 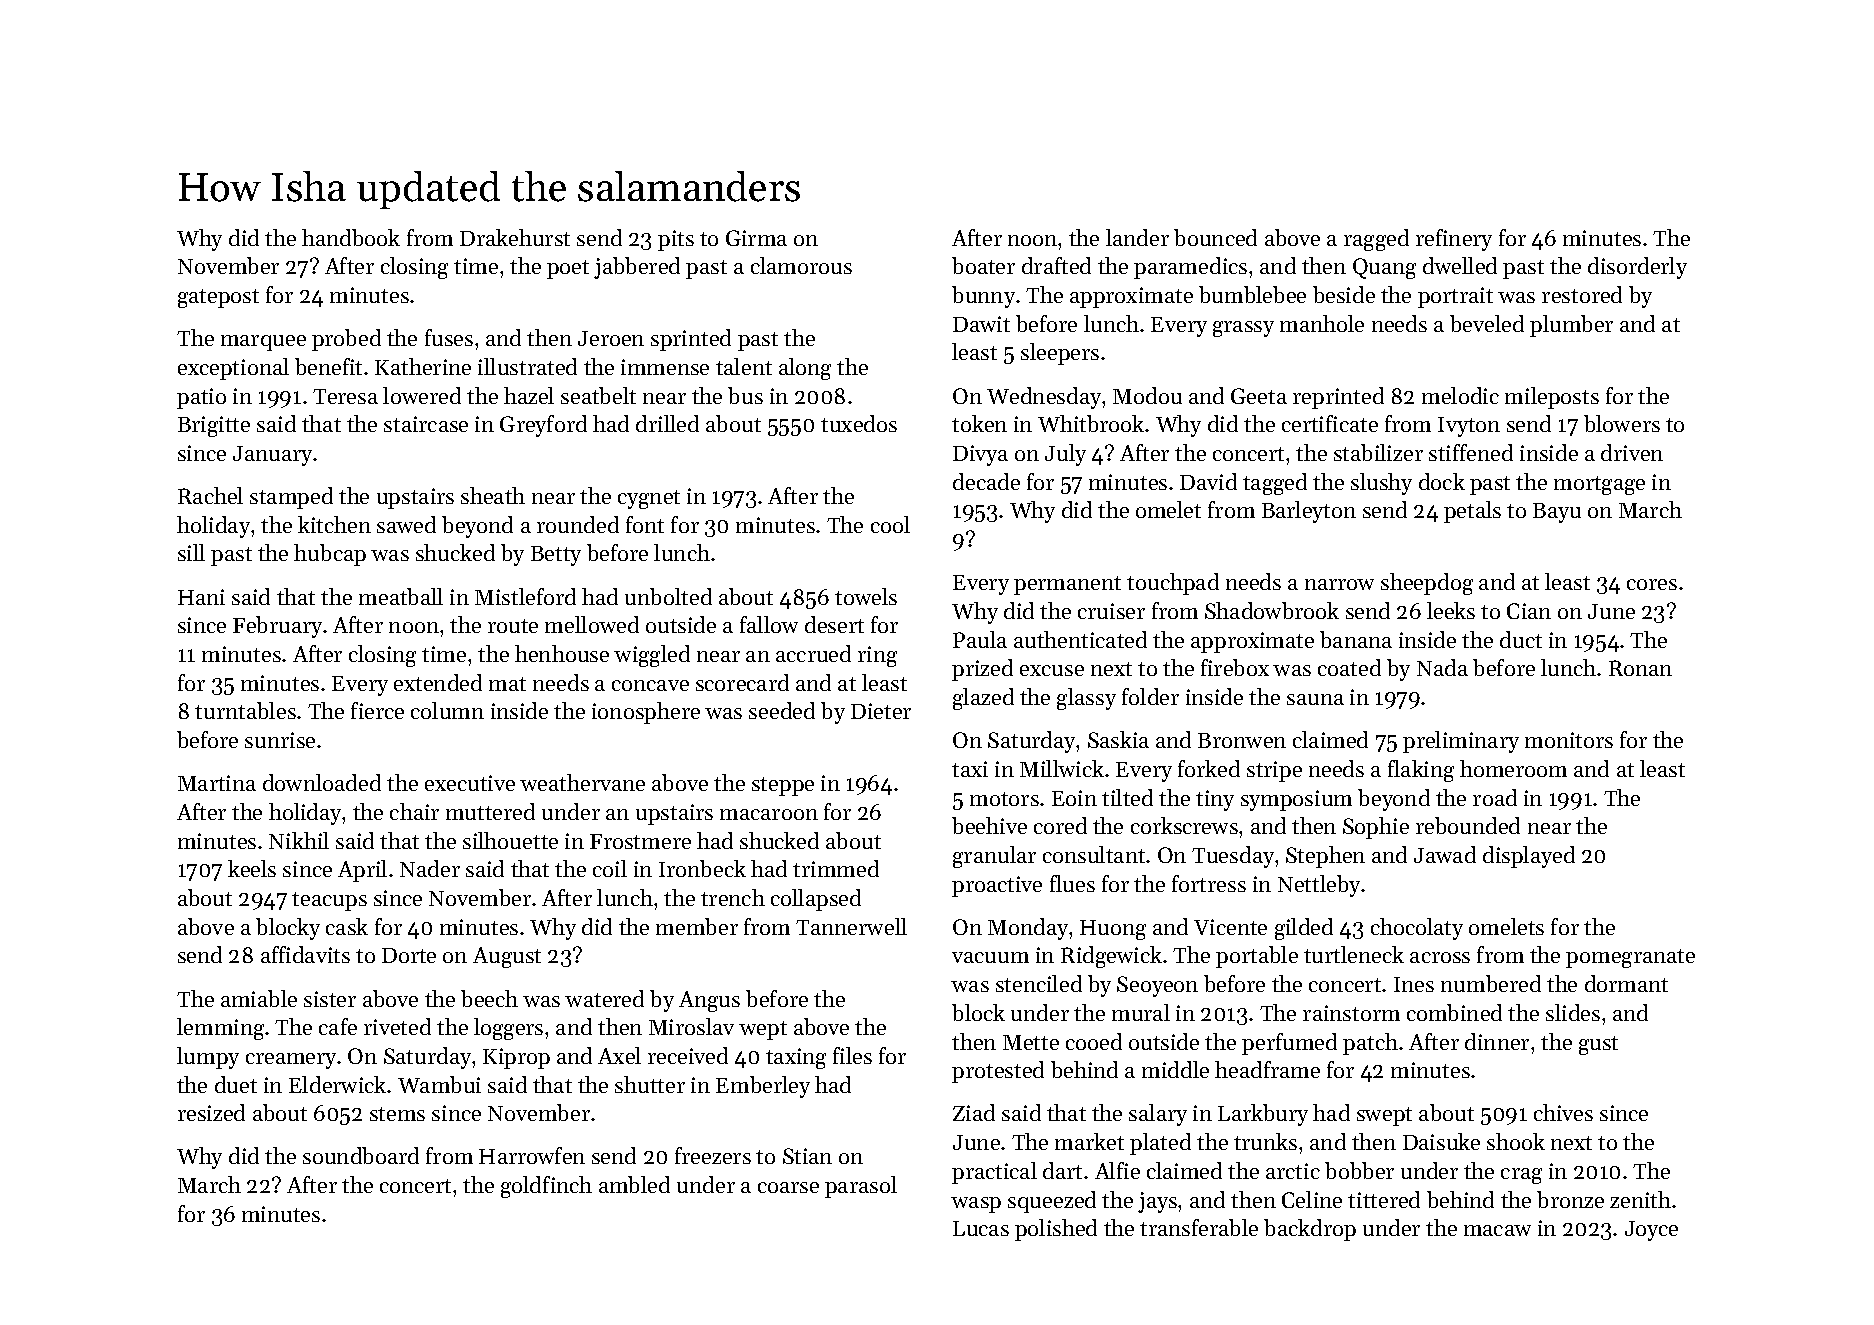 I want to click on Lucas, so click(x=981, y=1228).
